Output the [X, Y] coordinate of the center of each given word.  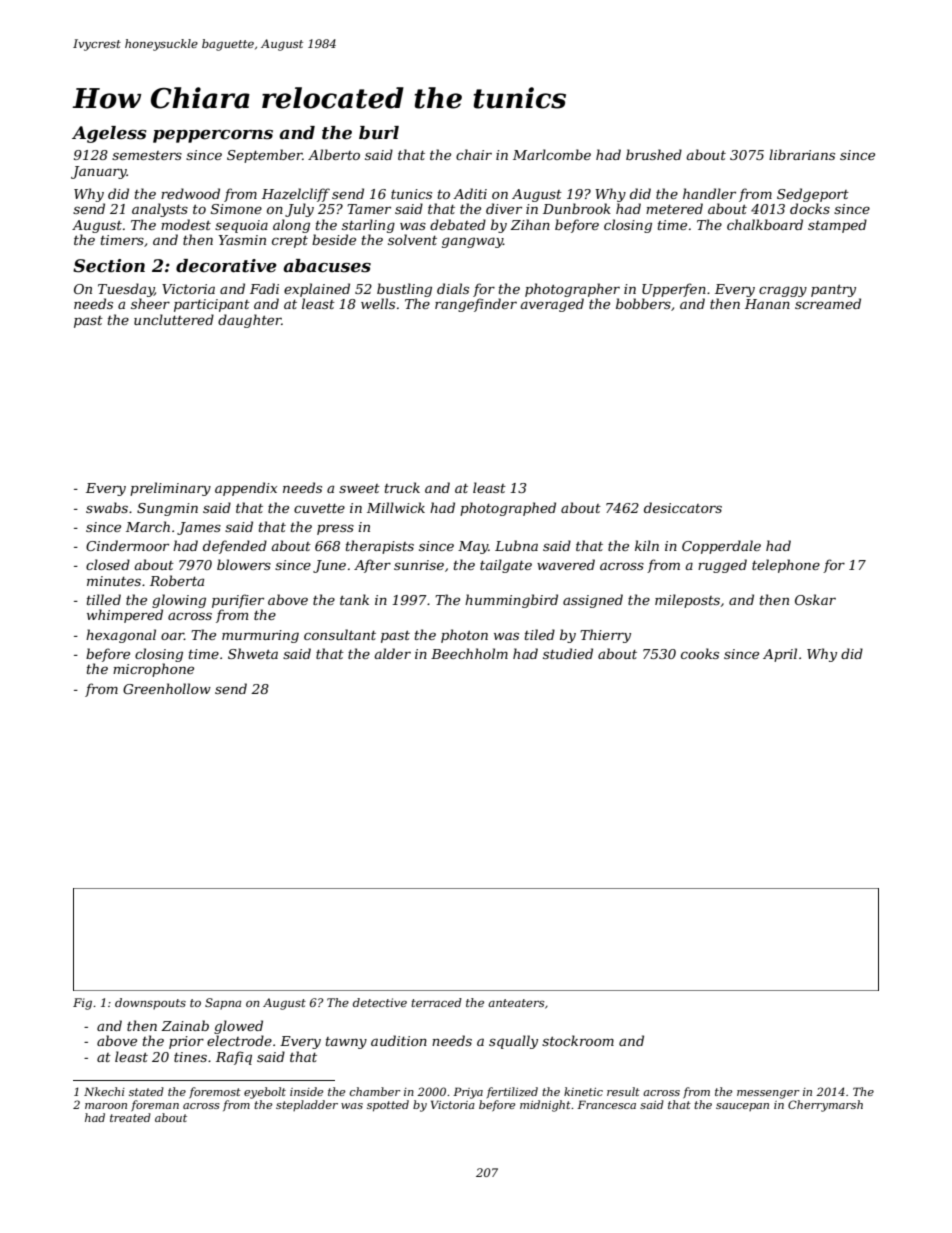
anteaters [516, 1003]
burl [379, 133]
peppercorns [213, 136]
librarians [802, 154]
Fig [82, 1004]
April [780, 655]
